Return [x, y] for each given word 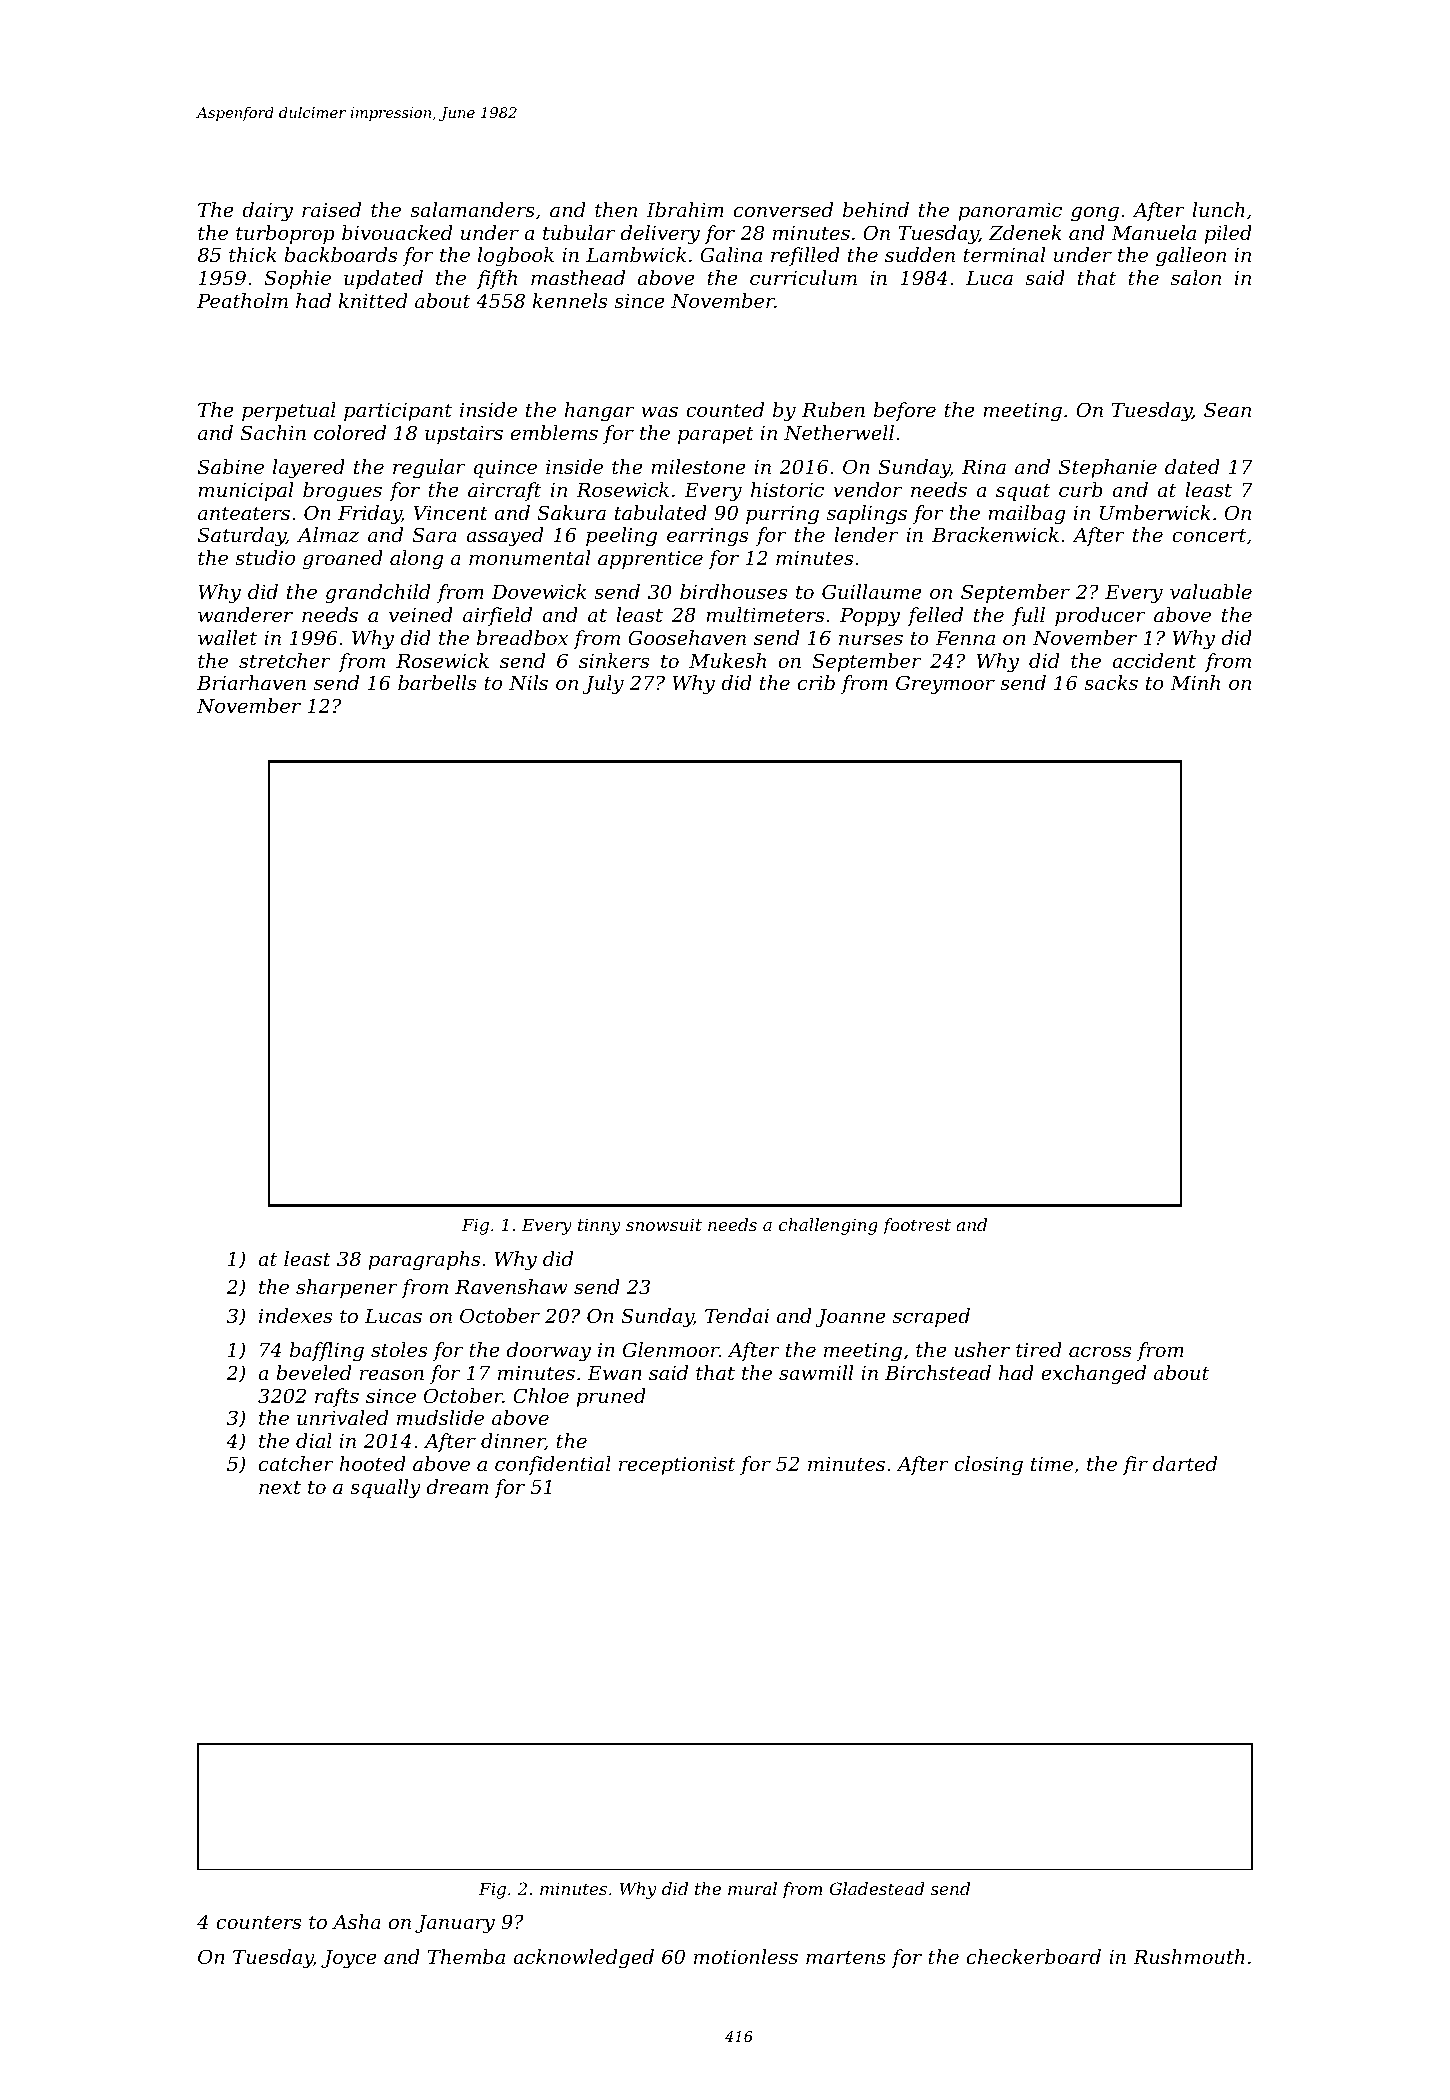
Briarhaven [251, 682]
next [280, 1487]
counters [258, 1922]
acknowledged [583, 1959]
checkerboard [1034, 1956]
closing [988, 1466]
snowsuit [664, 1224]
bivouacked [397, 232]
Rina [984, 467]
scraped [931, 1317]
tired [1039, 1349]
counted [725, 409]
